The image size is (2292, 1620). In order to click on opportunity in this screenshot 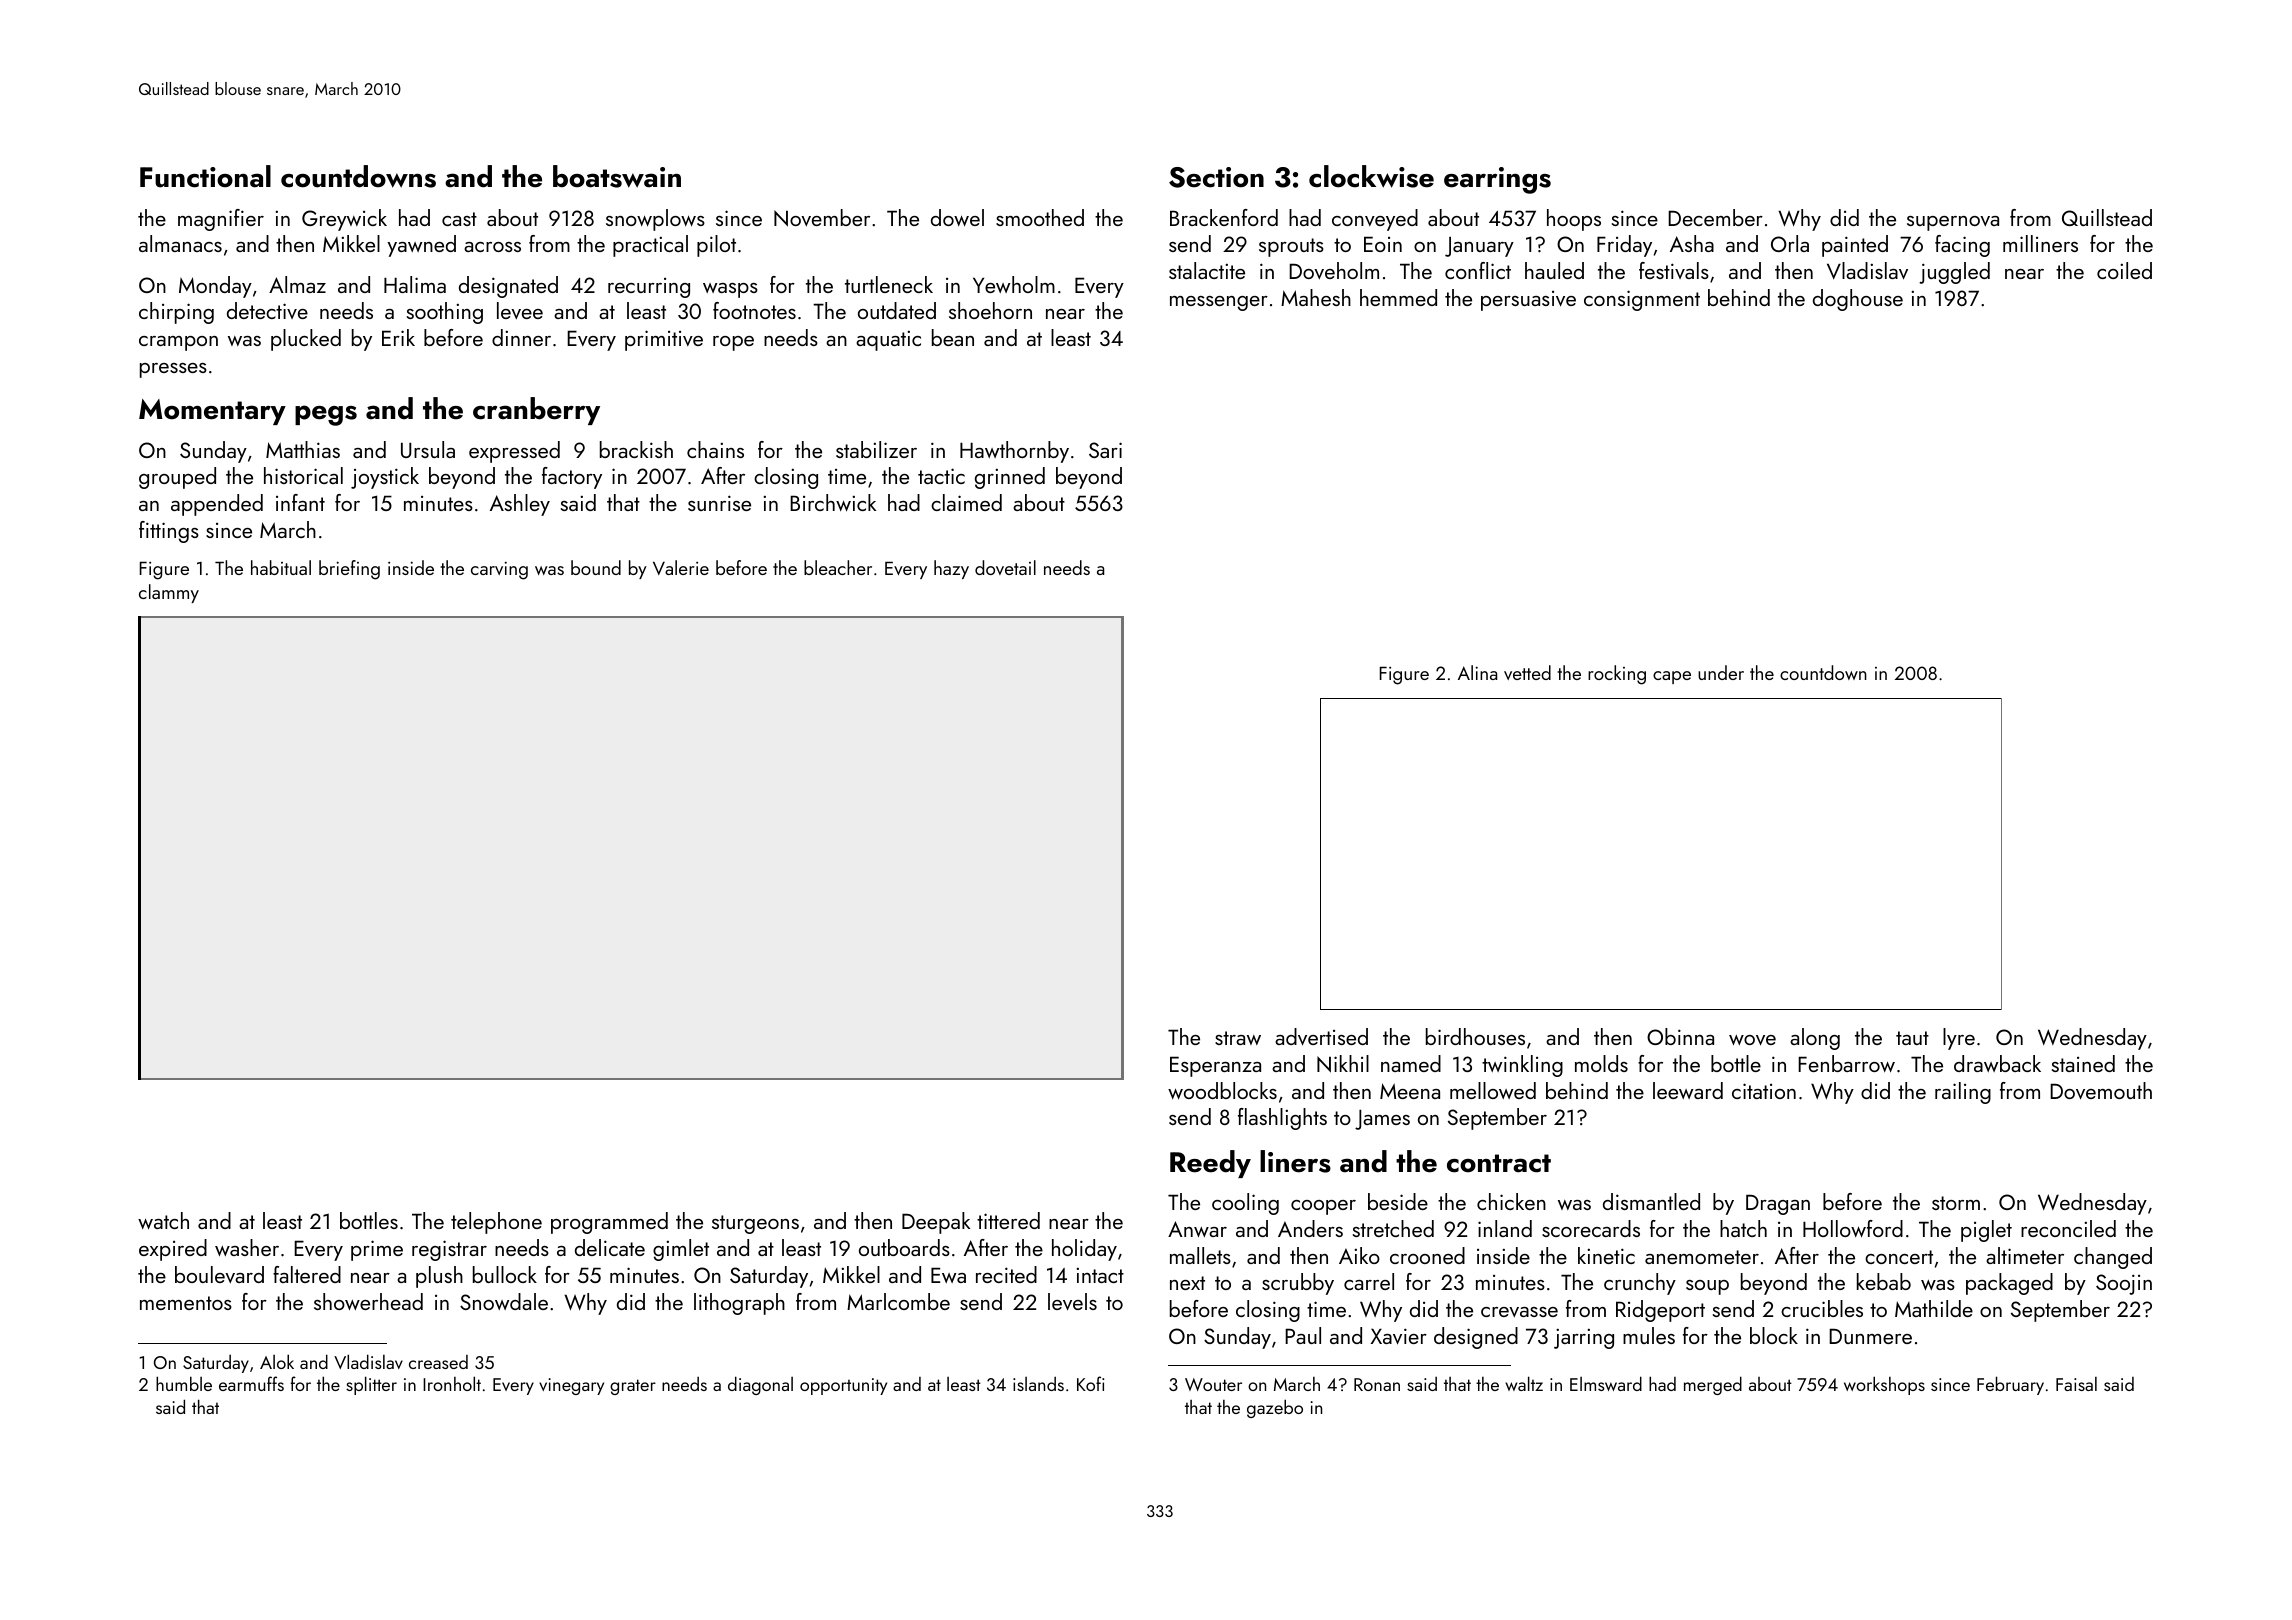, I will do `click(843, 1386)`.
